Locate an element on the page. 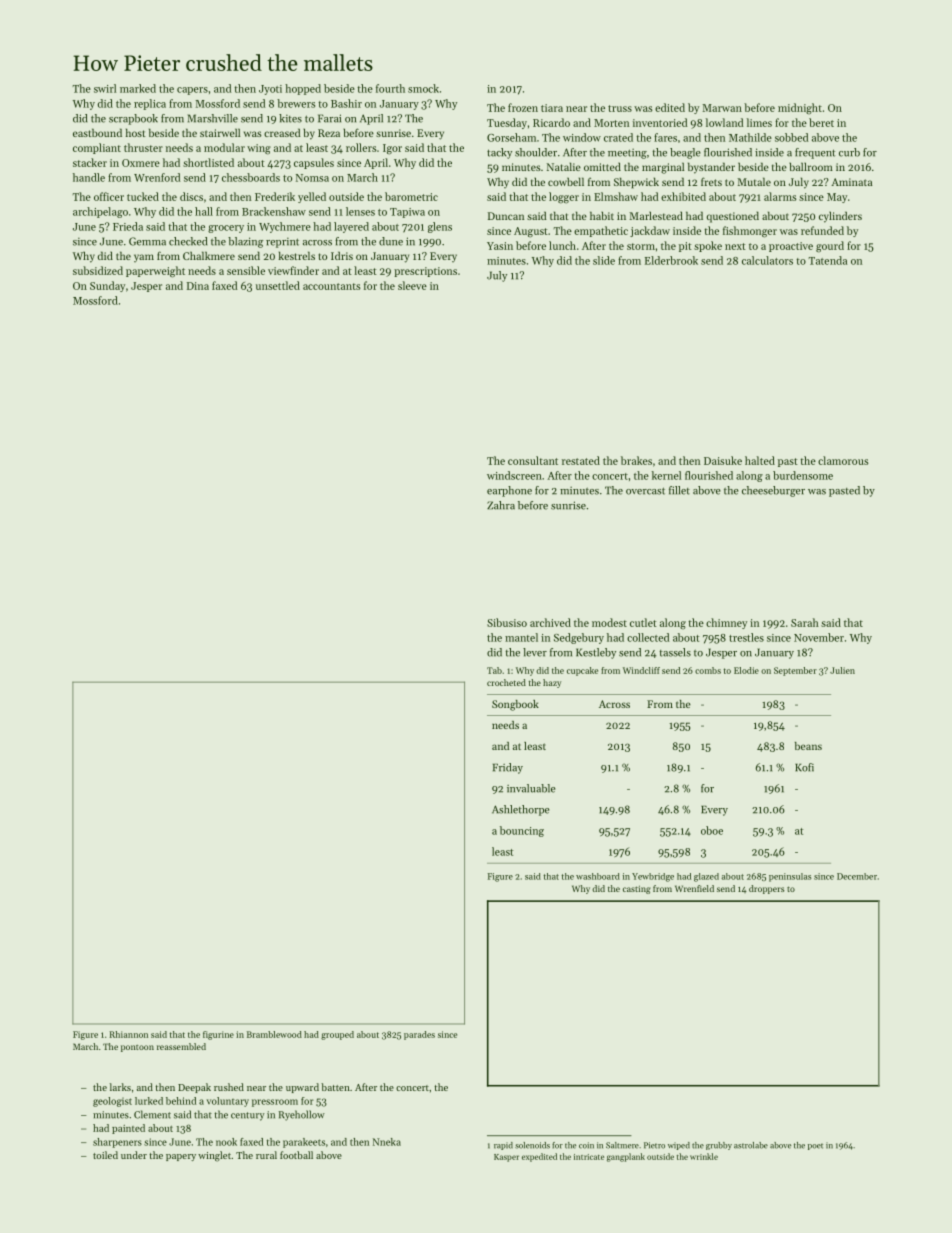 The width and height of the document is (952, 1233). Tab is located at coordinates (494, 670).
